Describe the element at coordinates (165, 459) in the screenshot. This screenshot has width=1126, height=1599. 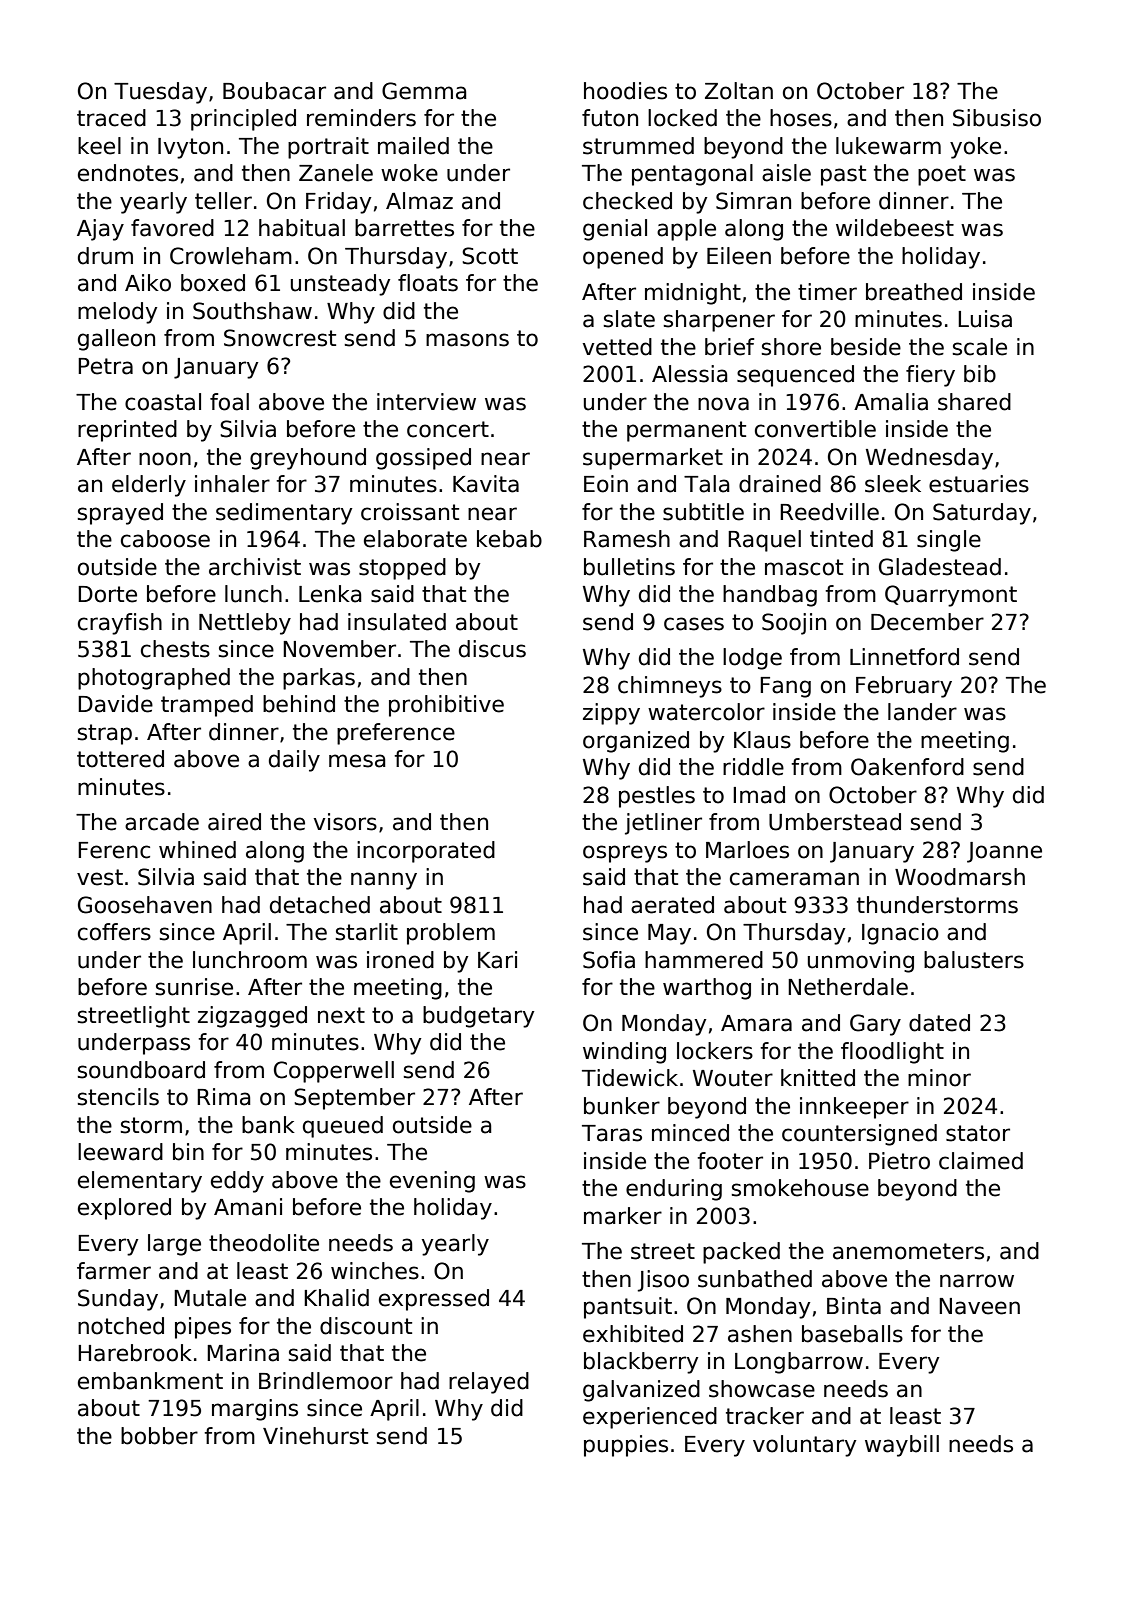
I see `noon` at that location.
